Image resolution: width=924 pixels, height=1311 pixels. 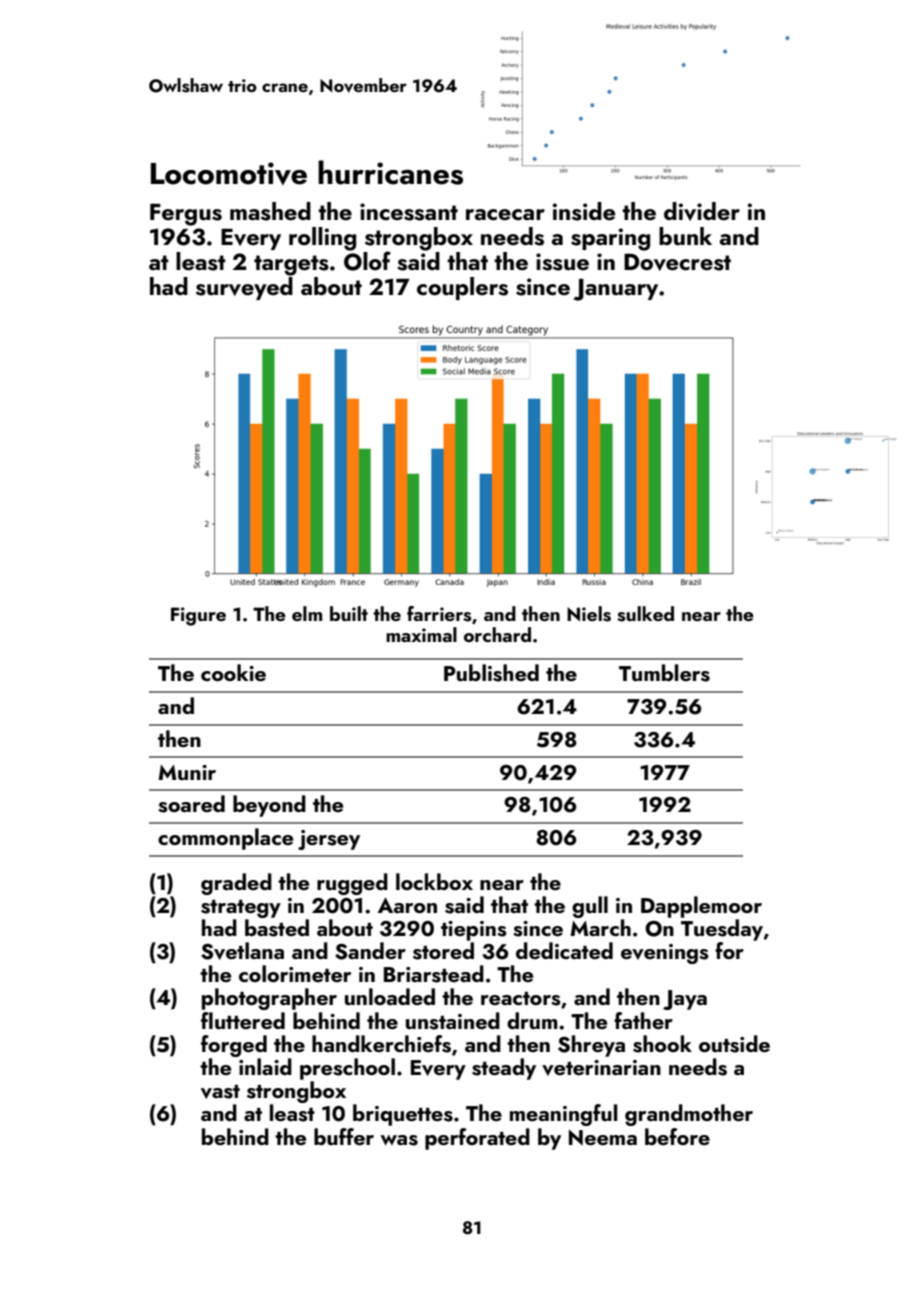 I want to click on Jaya, so click(x=685, y=1000).
